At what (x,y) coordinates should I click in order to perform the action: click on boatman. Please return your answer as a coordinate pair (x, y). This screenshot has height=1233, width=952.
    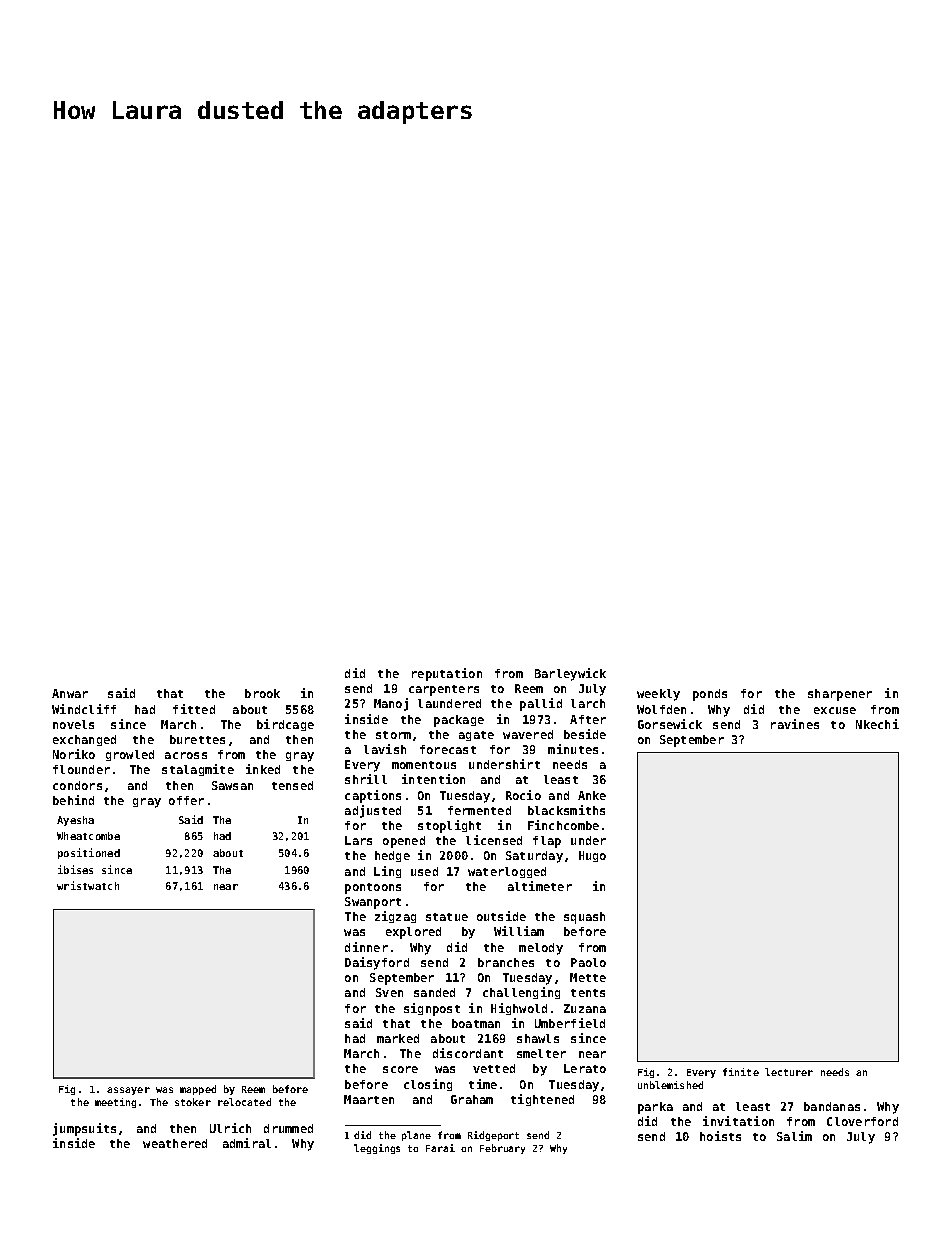
    Looking at the image, I should click on (476, 1023).
